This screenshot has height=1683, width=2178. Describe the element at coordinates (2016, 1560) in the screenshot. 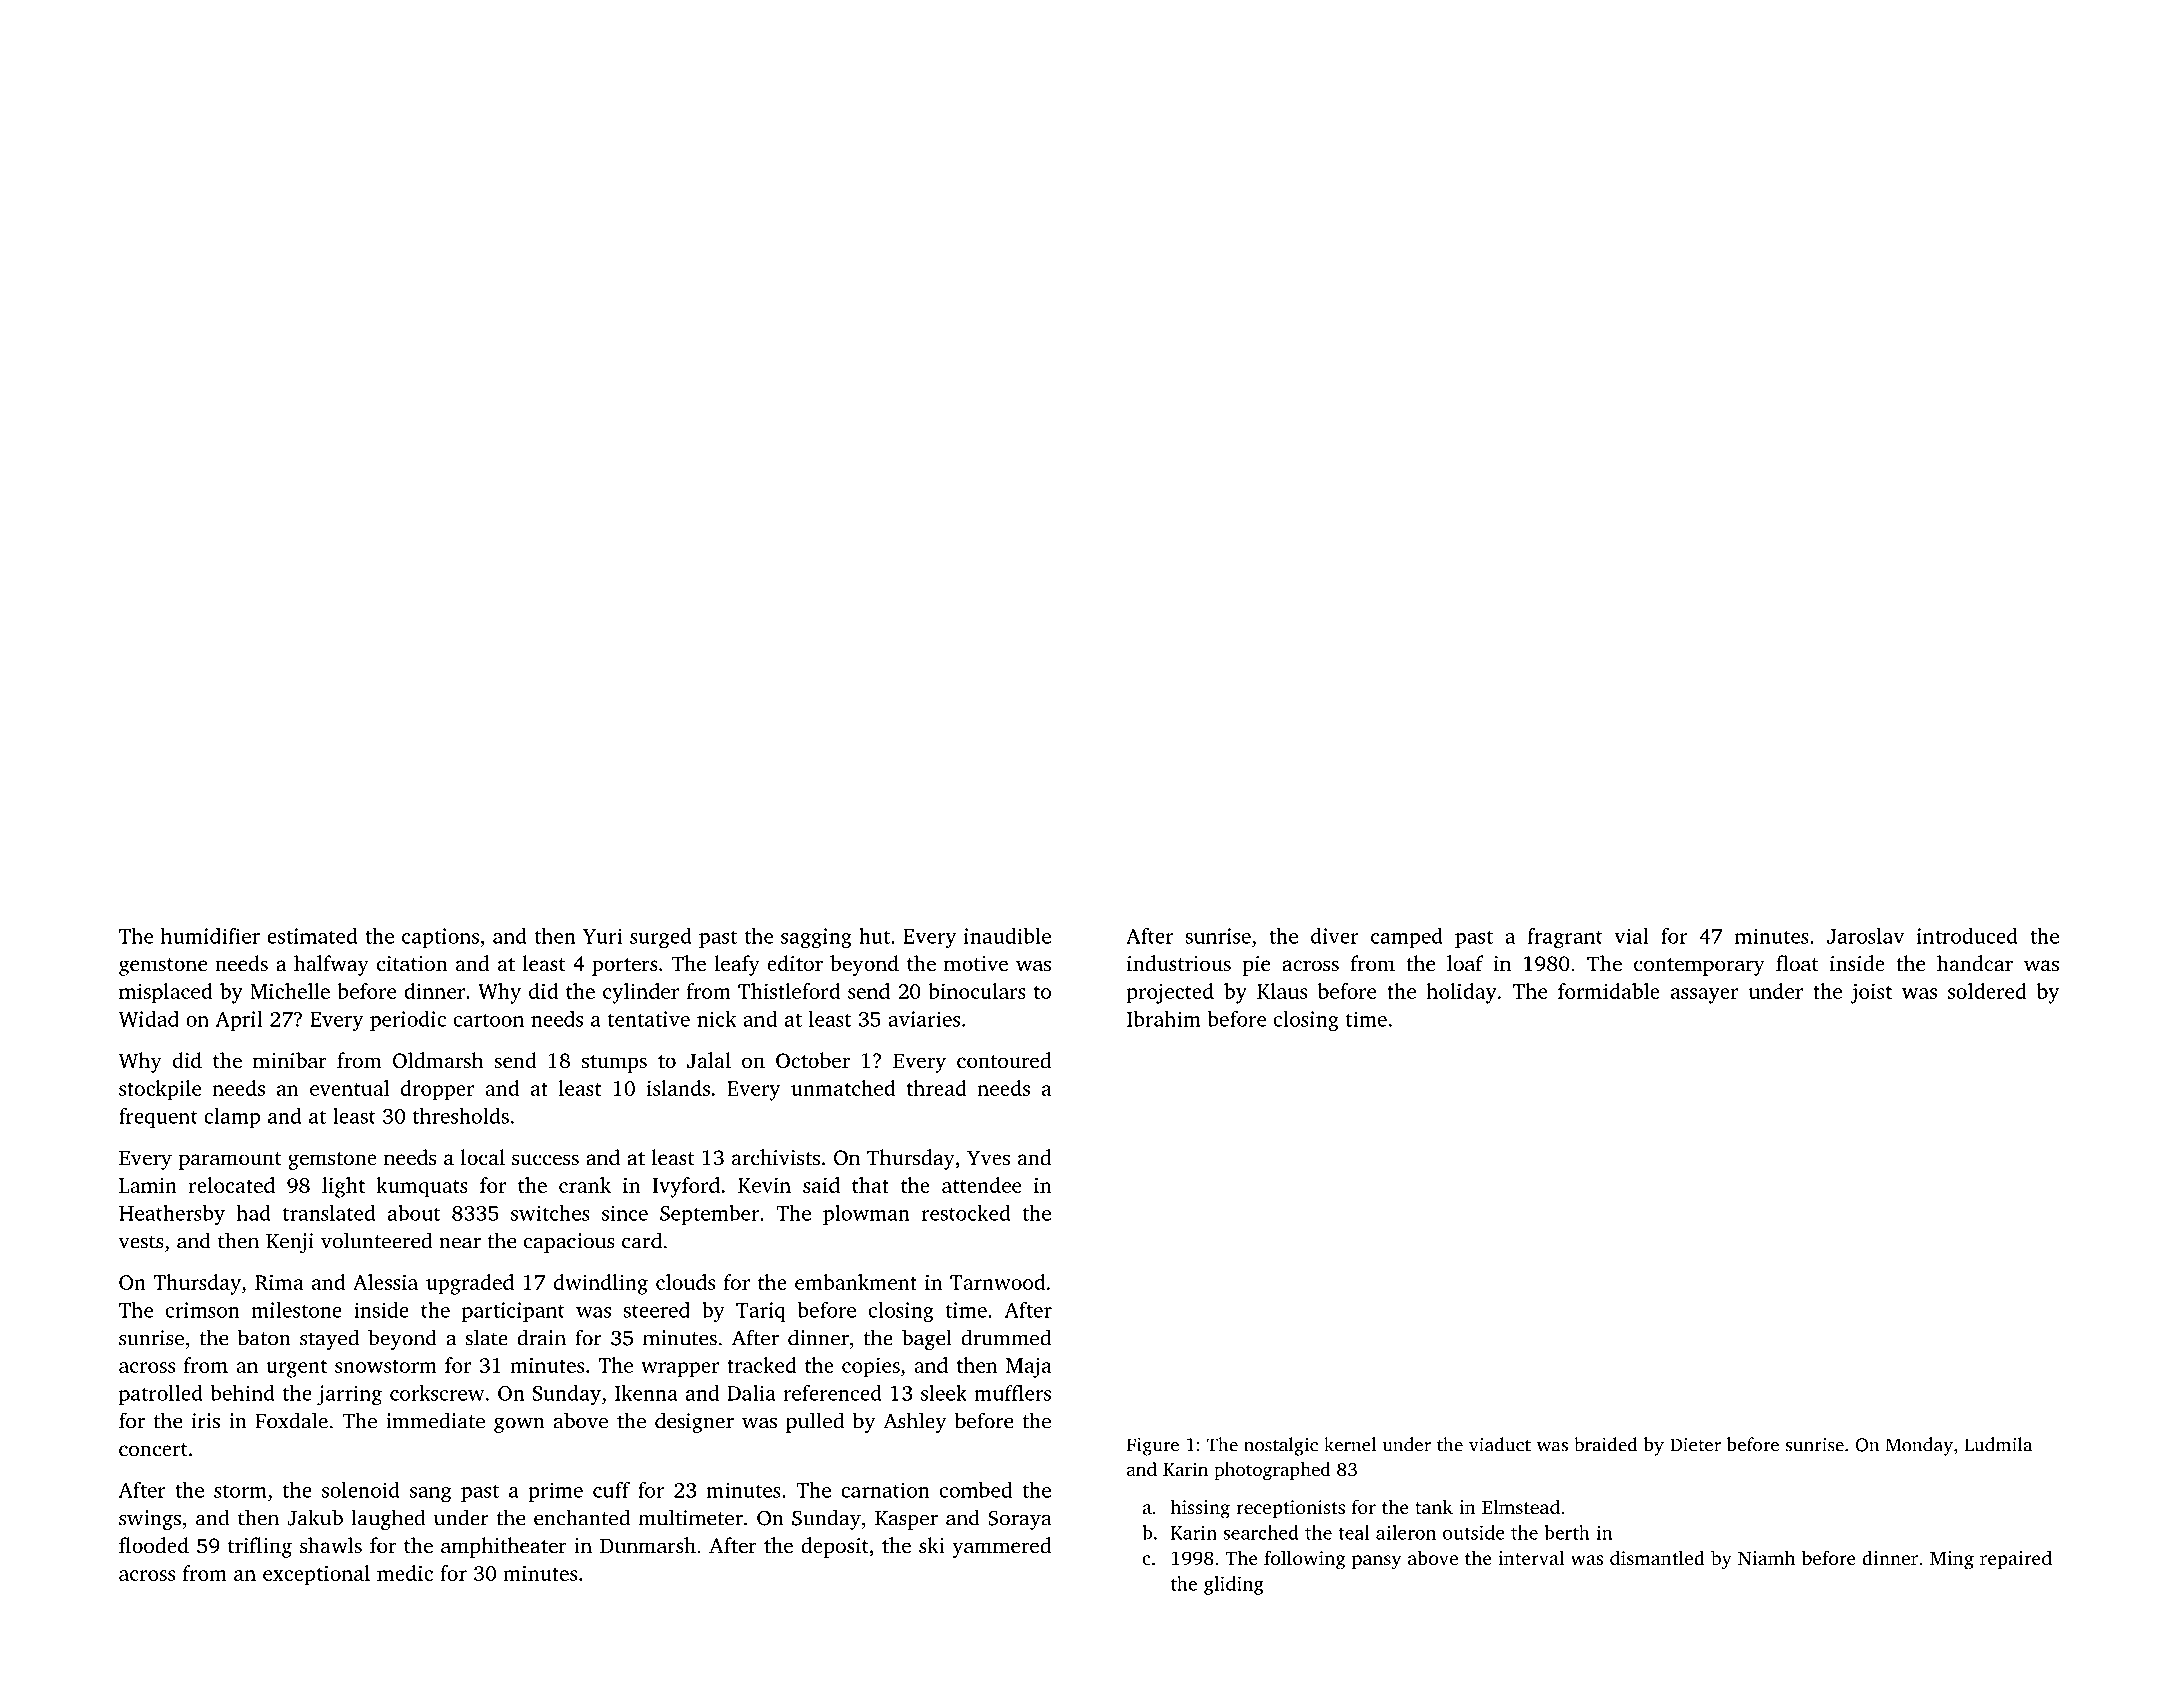

I see `repaired` at that location.
